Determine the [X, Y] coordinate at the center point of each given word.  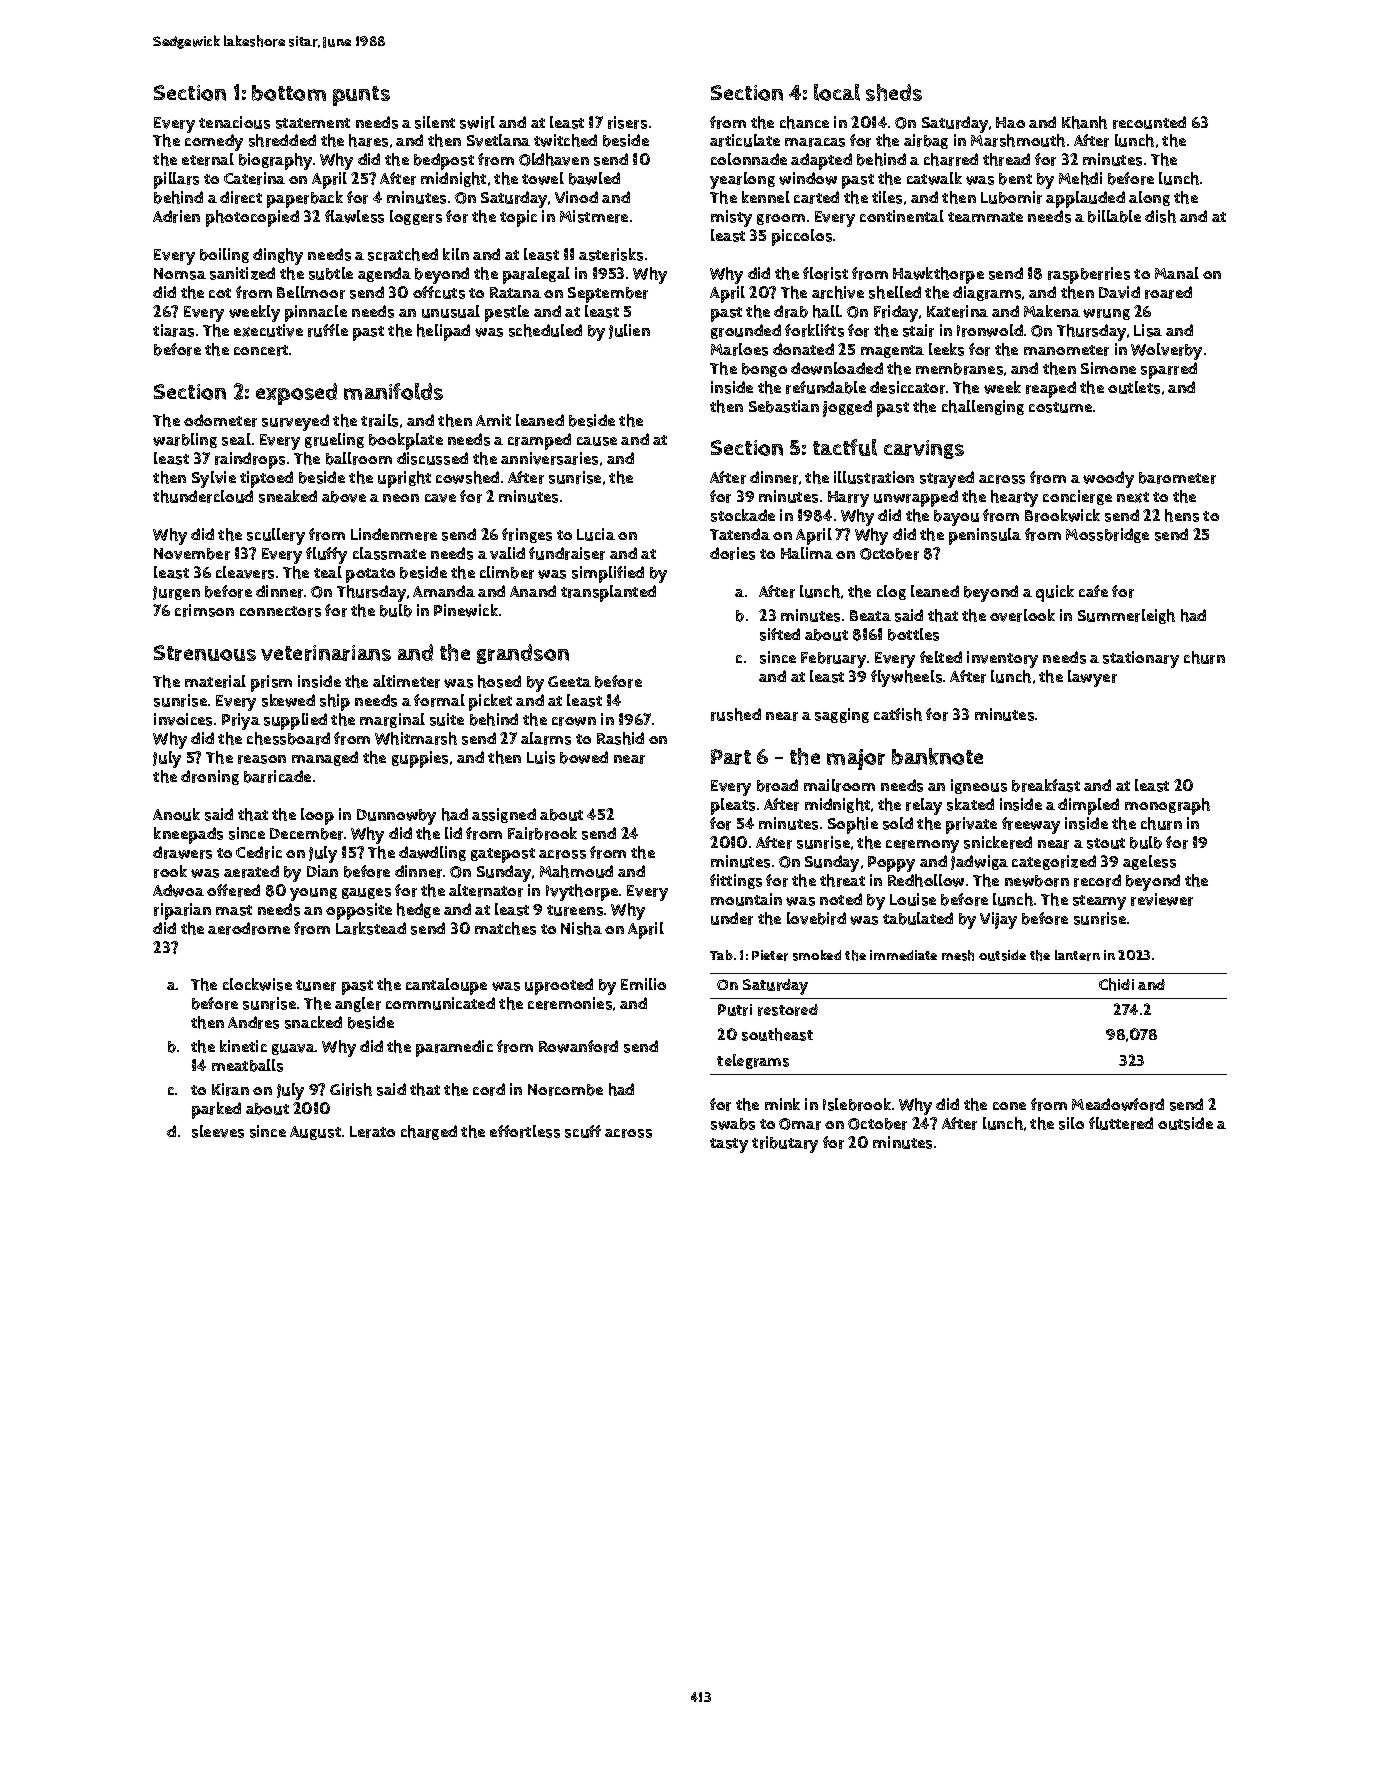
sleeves [218, 1131]
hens [1182, 515]
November [192, 554]
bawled [594, 178]
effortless [525, 1131]
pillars [176, 180]
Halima [807, 553]
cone [1009, 1106]
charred [951, 159]
